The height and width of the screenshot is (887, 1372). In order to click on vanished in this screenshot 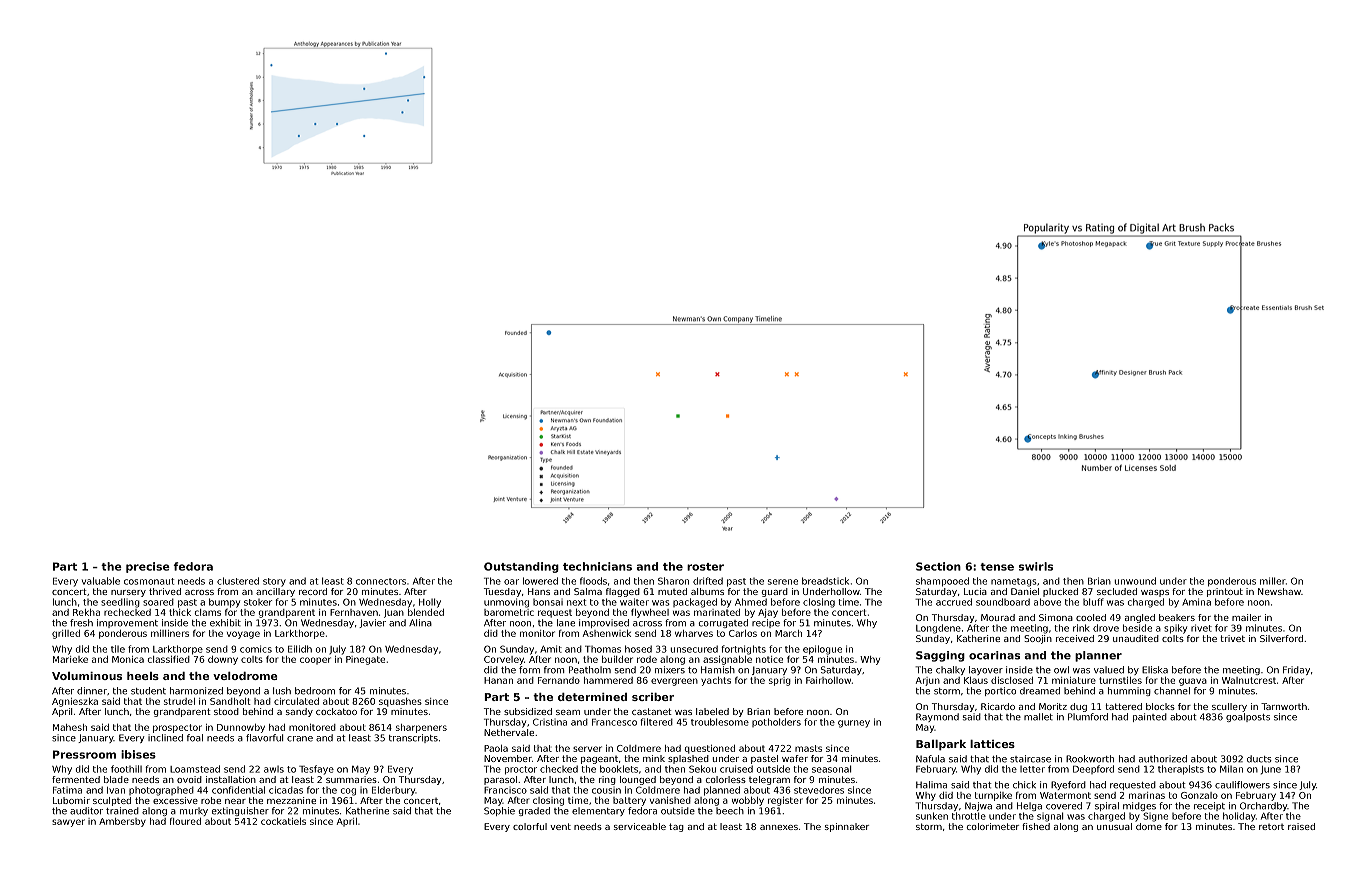, I will do `click(670, 800)`.
